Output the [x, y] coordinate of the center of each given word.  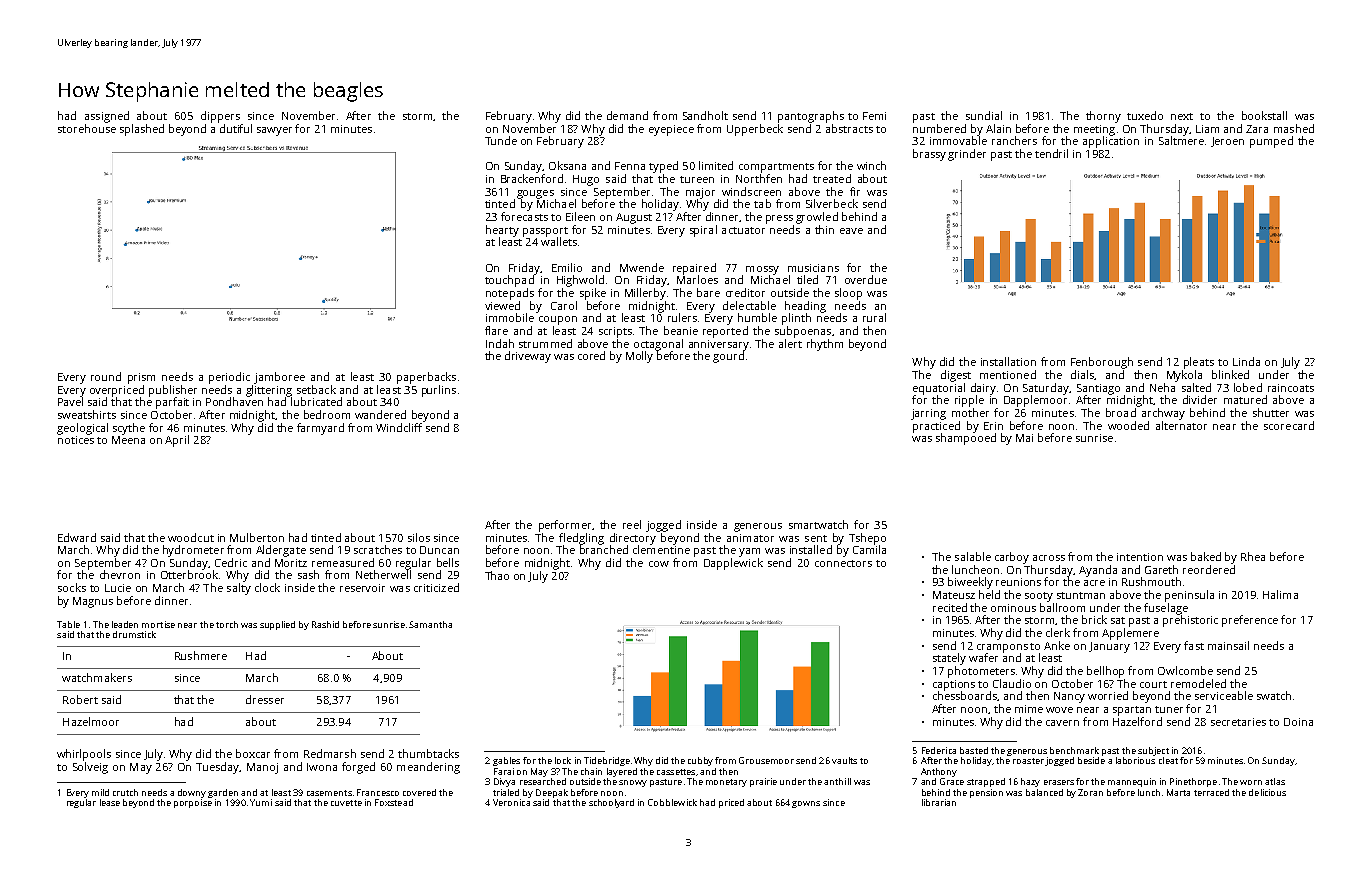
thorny [1103, 117]
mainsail [1228, 645]
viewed [502, 305]
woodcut [191, 537]
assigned [107, 117]
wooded [1128, 425]
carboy [1012, 558]
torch [227, 624]
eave [851, 231]
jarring [928, 414]
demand [627, 115]
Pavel [70, 401]
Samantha [430, 624]
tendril [1051, 153]
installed [811, 549]
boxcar [253, 753]
